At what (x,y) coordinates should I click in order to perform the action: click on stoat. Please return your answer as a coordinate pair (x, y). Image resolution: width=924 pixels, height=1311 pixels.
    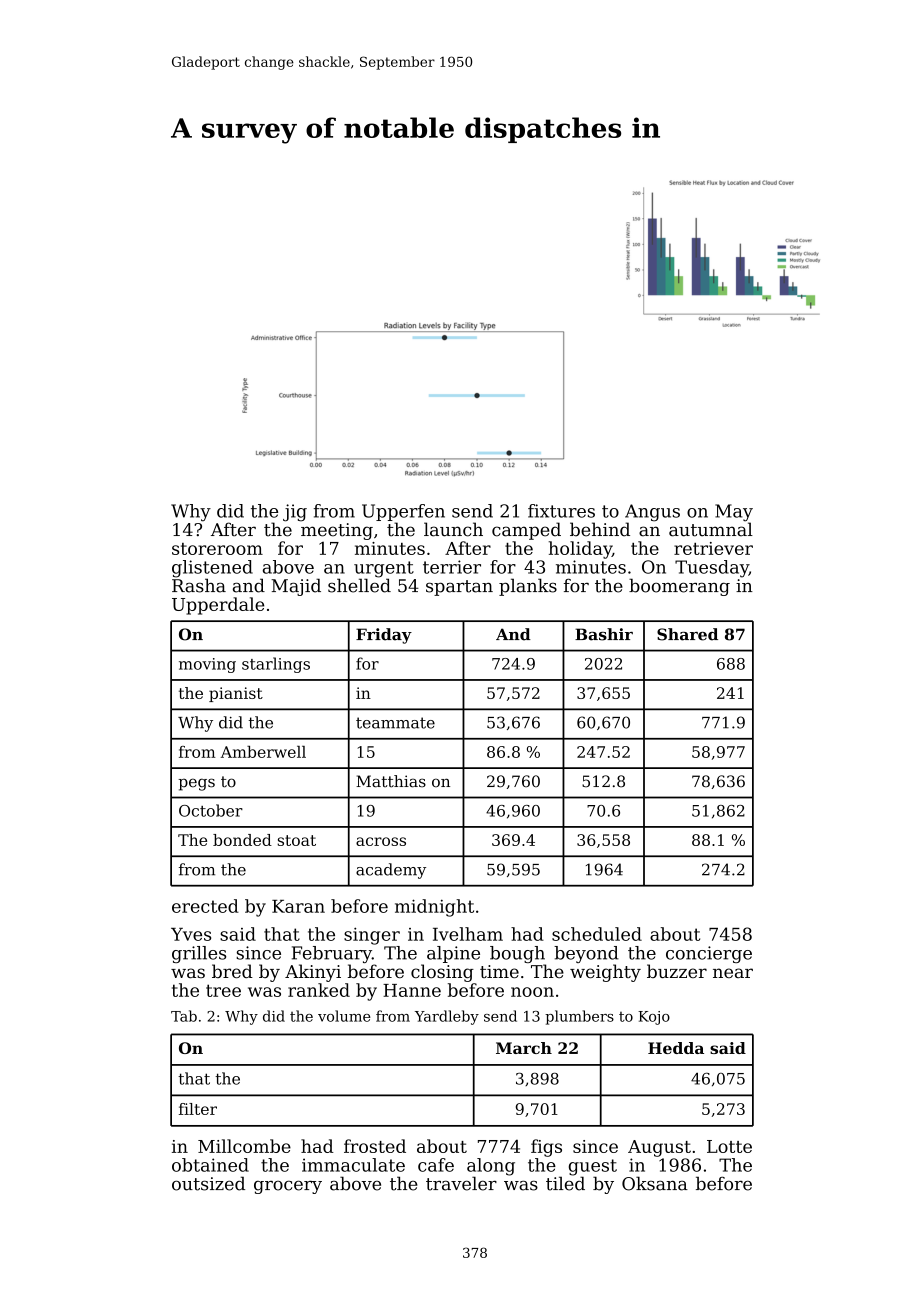
    Looking at the image, I should click on (297, 840).
